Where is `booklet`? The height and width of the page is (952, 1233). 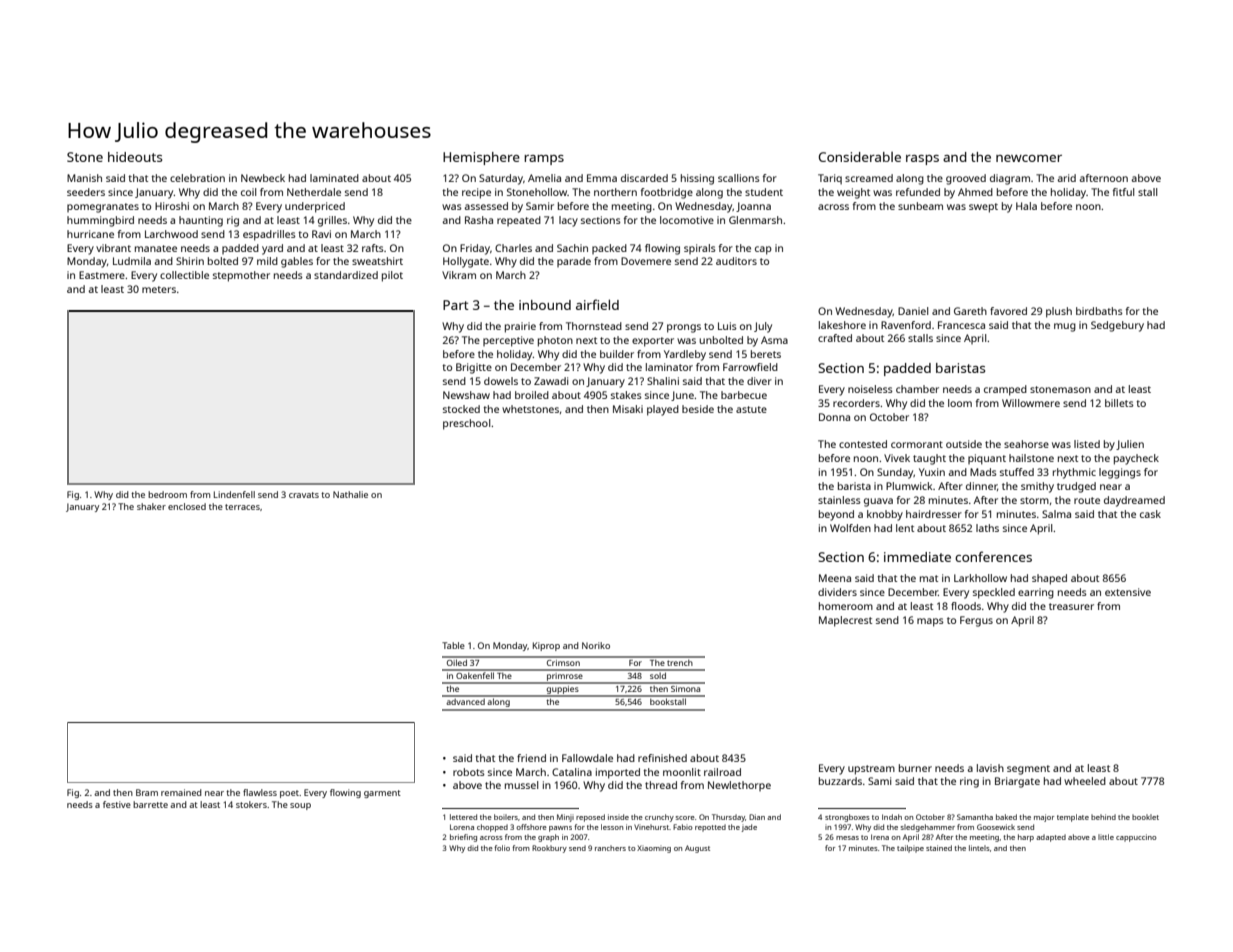
booklet is located at coordinates (1145, 817).
